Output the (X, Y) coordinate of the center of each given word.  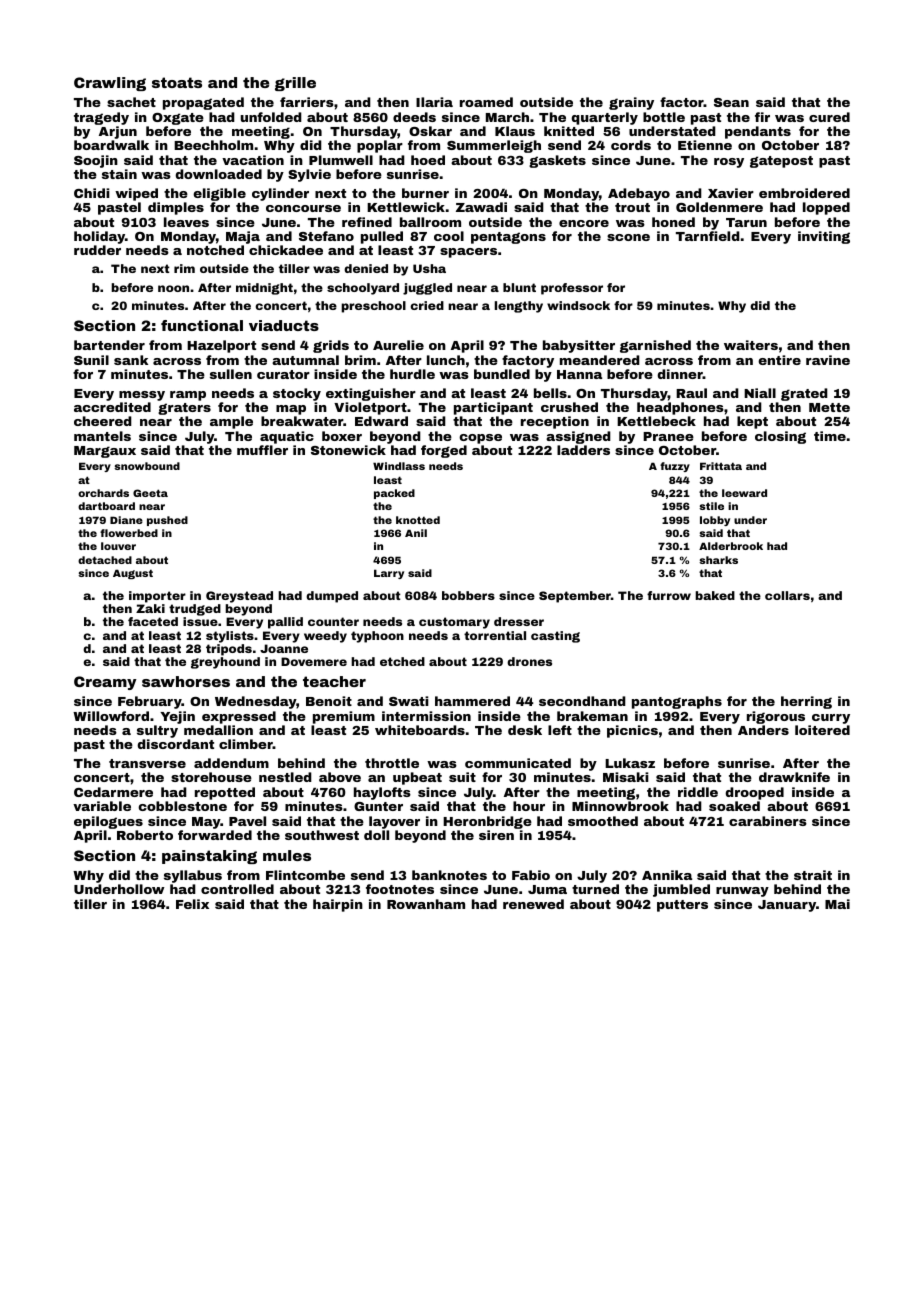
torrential (495, 635)
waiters (751, 345)
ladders (583, 450)
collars (787, 595)
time (830, 436)
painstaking (209, 857)
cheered (103, 421)
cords (631, 145)
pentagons (508, 238)
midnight (264, 289)
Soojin (96, 161)
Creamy (105, 683)
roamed (486, 102)
